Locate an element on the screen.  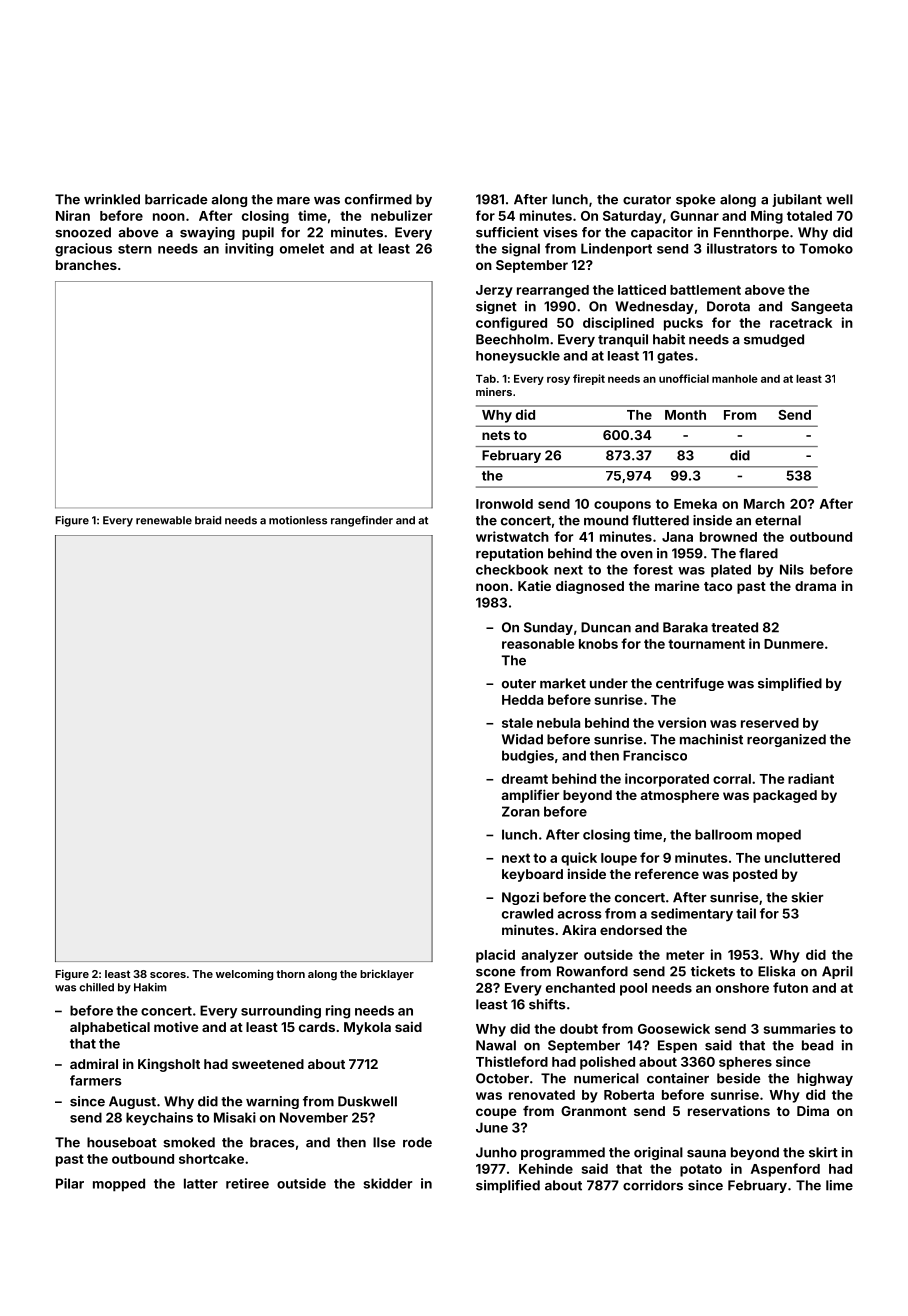
scores is located at coordinates (168, 975).
